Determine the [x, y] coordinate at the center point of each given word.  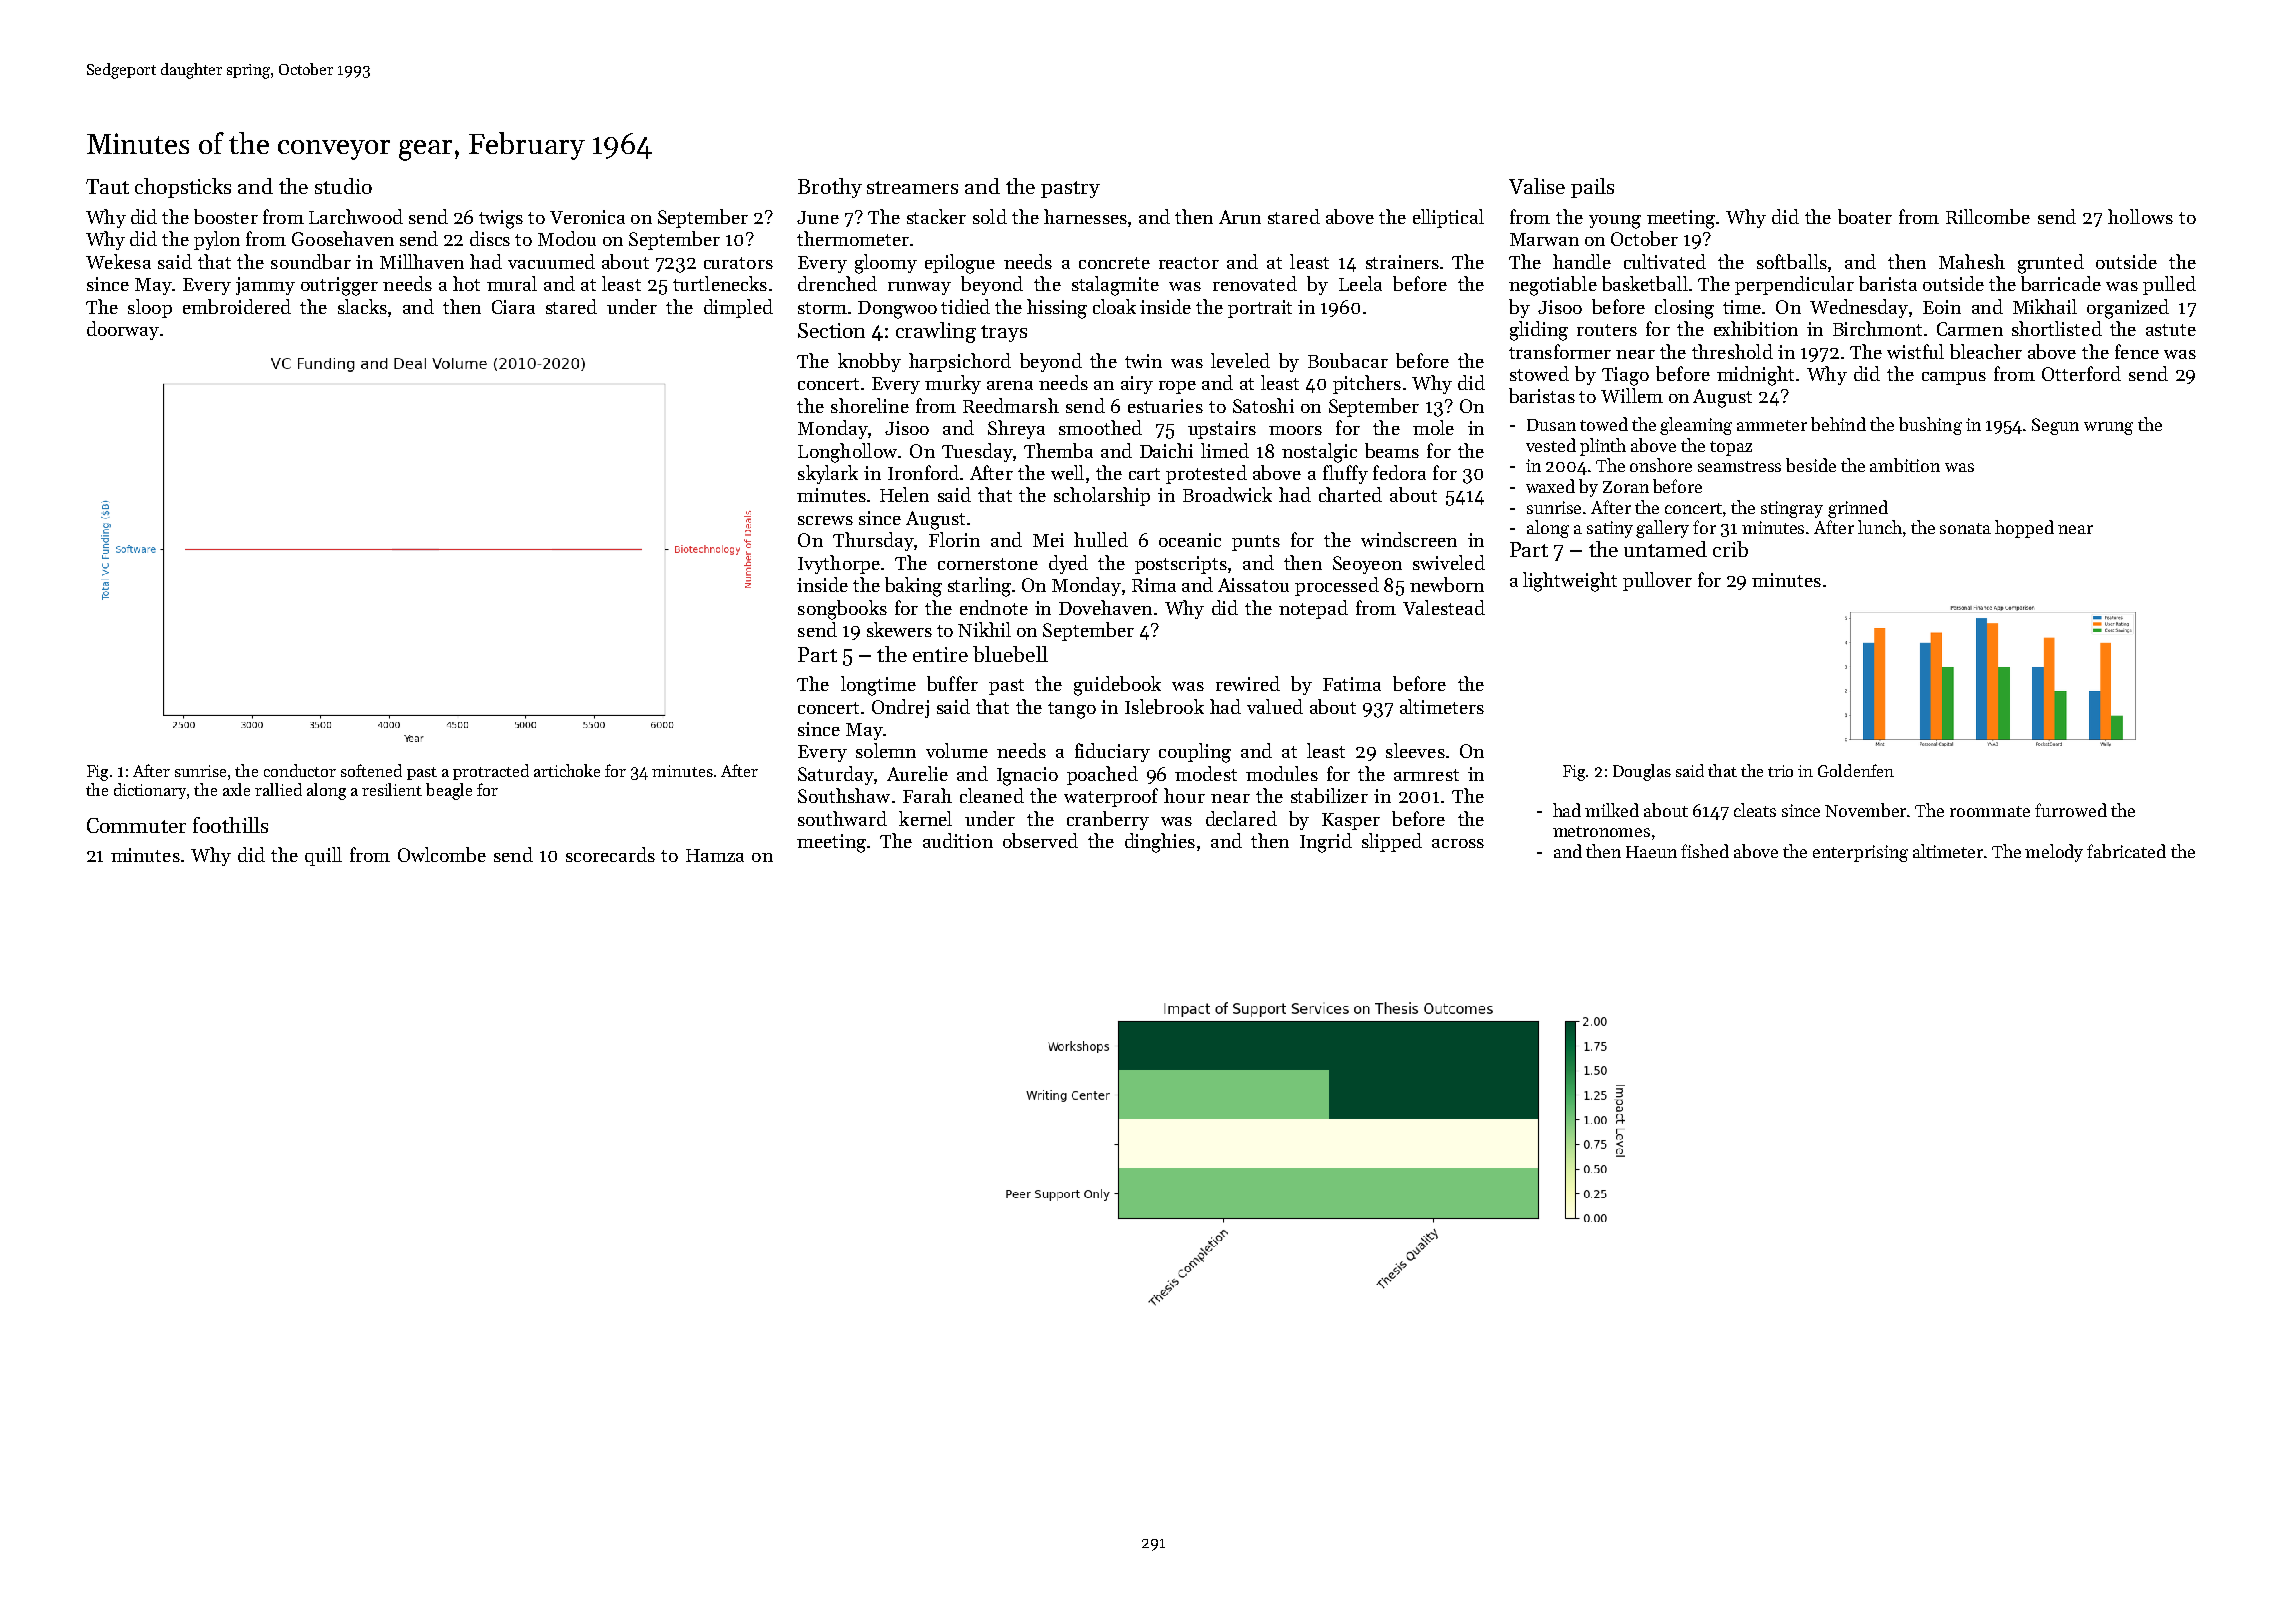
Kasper [1351, 821]
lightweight [1570, 582]
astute [2171, 330]
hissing [1057, 309]
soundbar [311, 261]
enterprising [1860, 853]
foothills [230, 825]
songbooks [842, 610]
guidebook [1117, 686]
